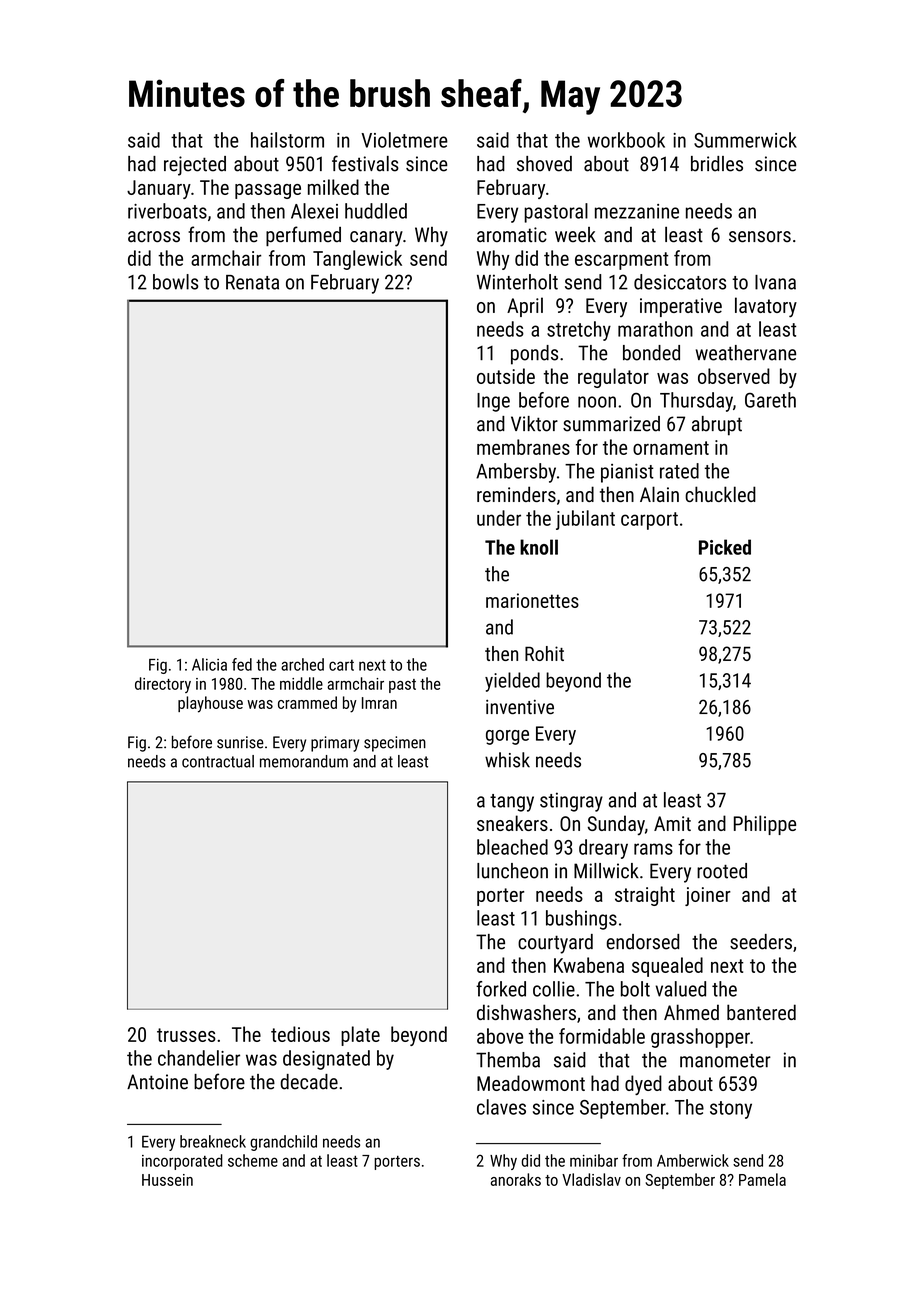 This screenshot has height=1311, width=924. What do you see at coordinates (357, 260) in the screenshot?
I see `Tanglewick` at bounding box center [357, 260].
